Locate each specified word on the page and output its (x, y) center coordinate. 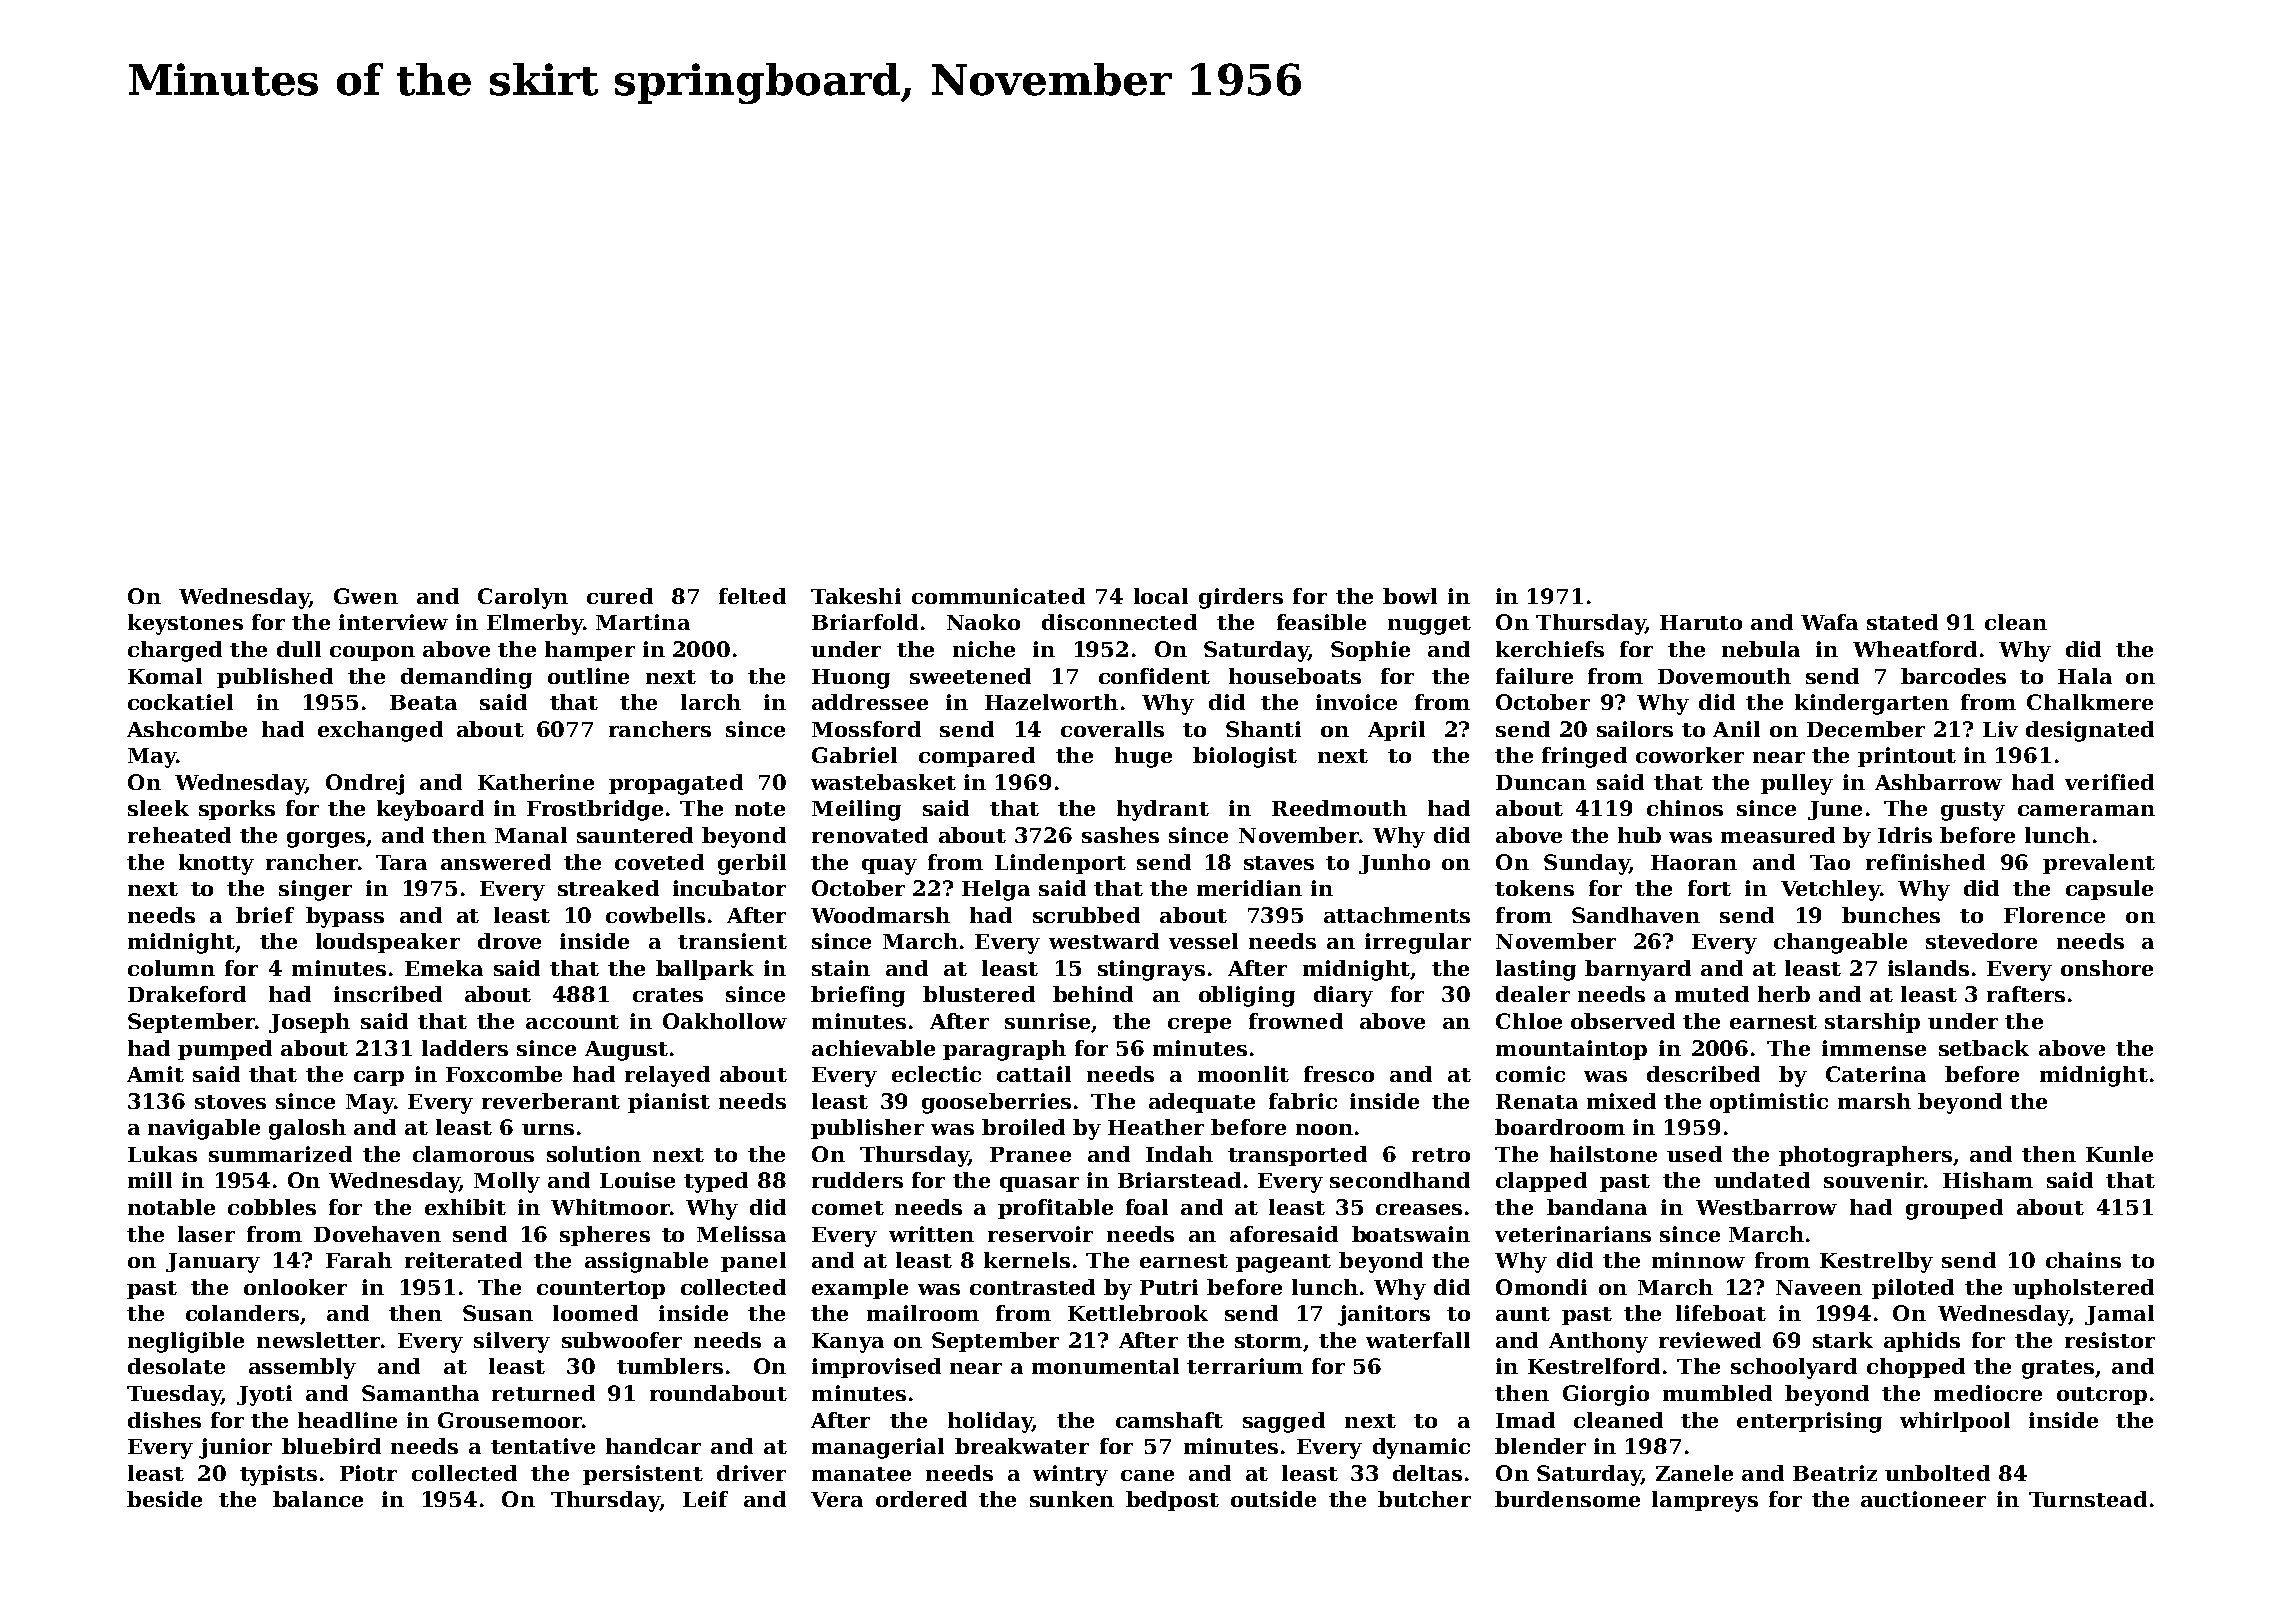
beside (164, 1499)
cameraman (2086, 810)
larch (711, 702)
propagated (676, 784)
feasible (1321, 622)
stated (1902, 622)
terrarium (1245, 1366)
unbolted (1937, 1473)
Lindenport (1060, 864)
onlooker (295, 1287)
